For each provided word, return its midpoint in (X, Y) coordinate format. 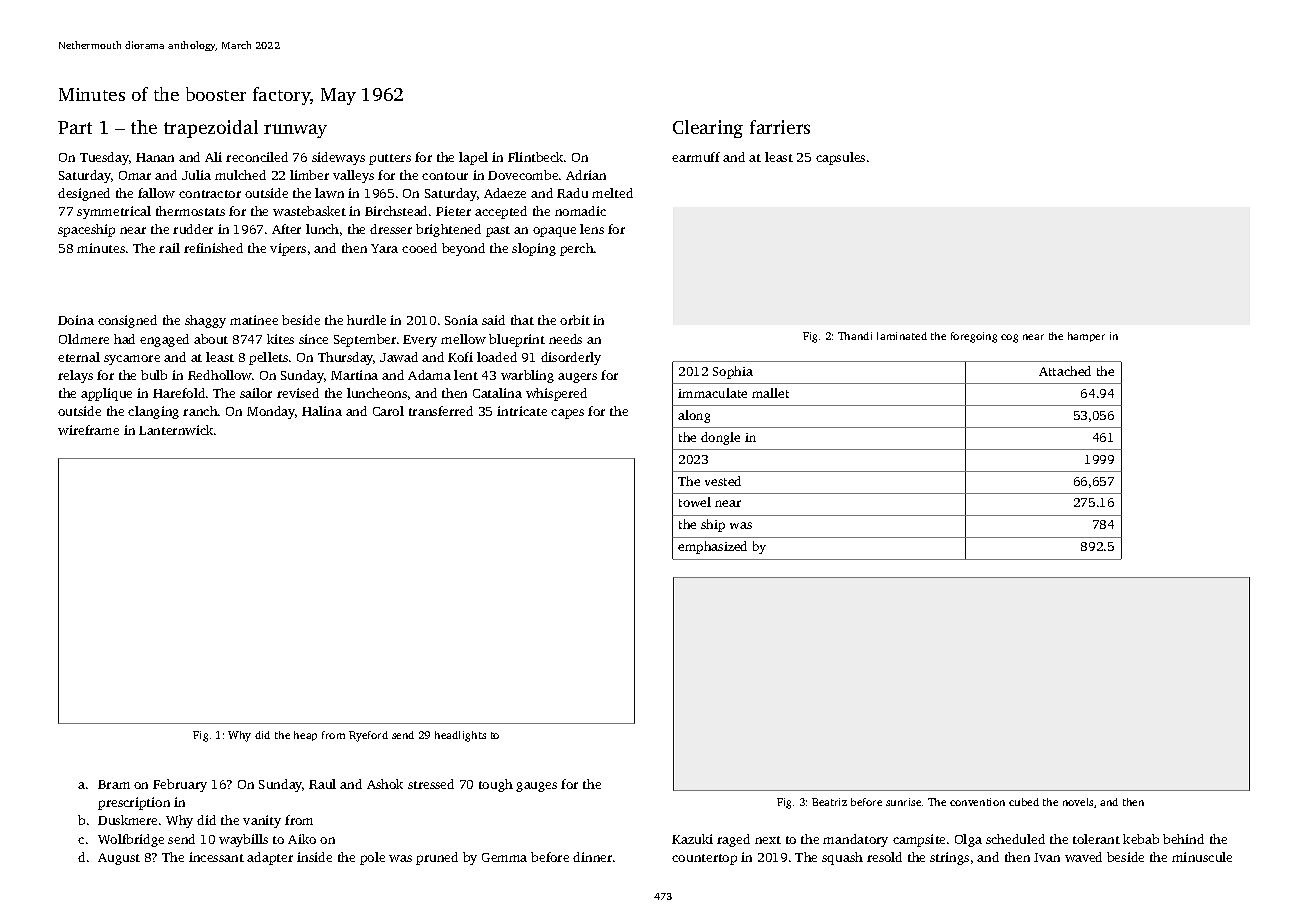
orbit (575, 320)
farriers (780, 127)
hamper (1086, 337)
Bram (114, 784)
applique (106, 394)
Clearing (708, 129)
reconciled (257, 157)
